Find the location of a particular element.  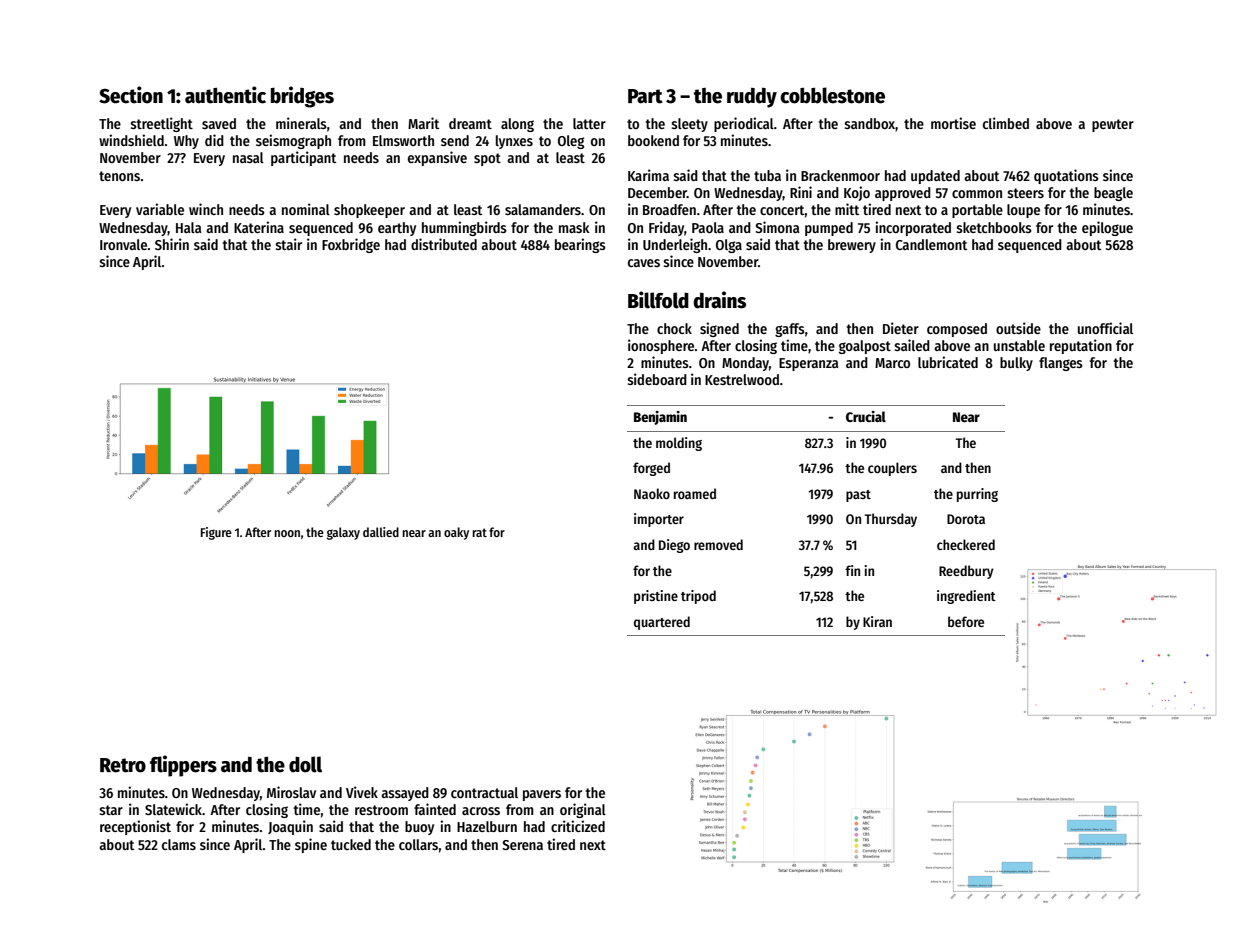

ingredient is located at coordinates (966, 597).
